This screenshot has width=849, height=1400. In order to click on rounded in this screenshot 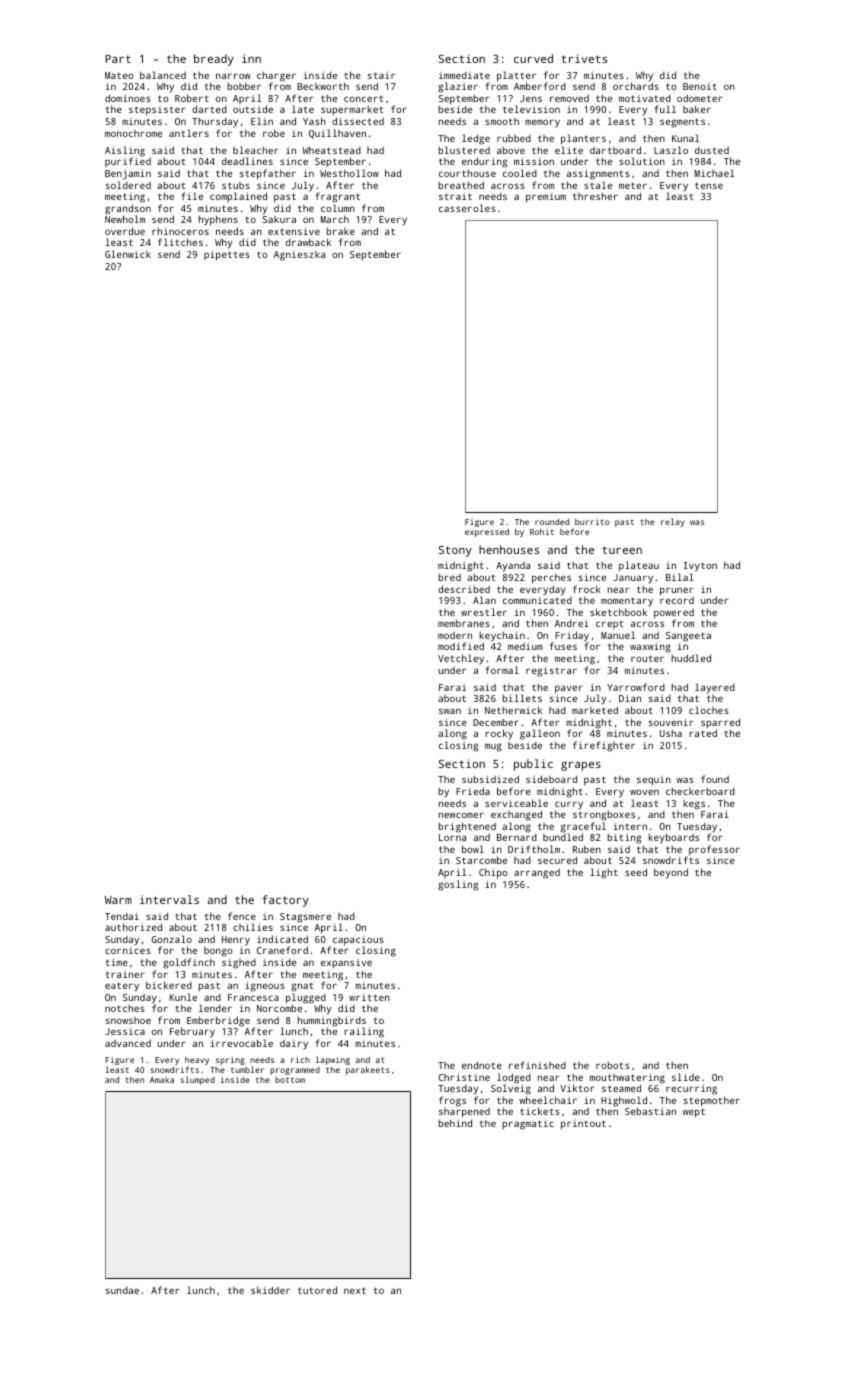, I will do `click(552, 522)`.
